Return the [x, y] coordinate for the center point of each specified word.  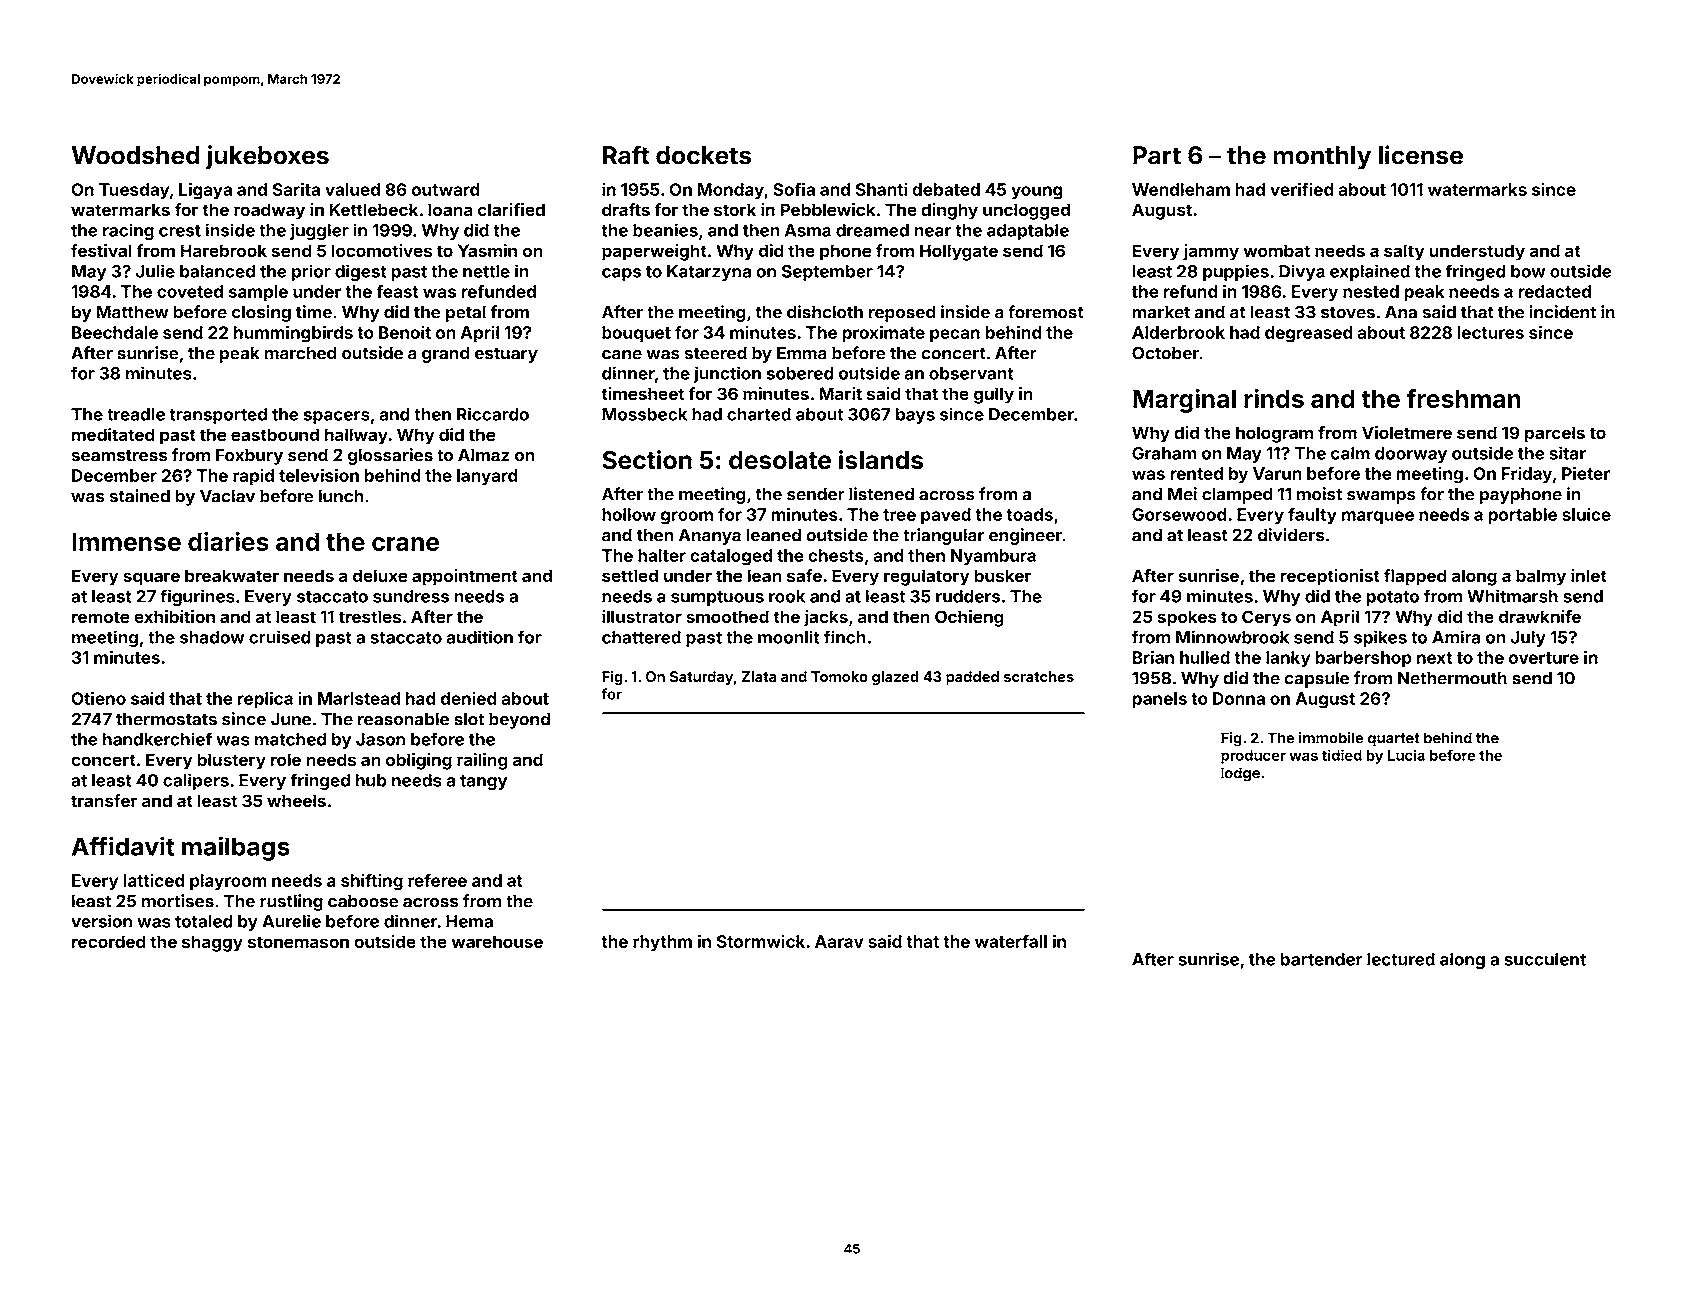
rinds [1274, 398]
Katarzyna [709, 273]
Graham [1164, 453]
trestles [370, 616]
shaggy [212, 943]
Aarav [839, 941]
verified [1302, 189]
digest [361, 272]
